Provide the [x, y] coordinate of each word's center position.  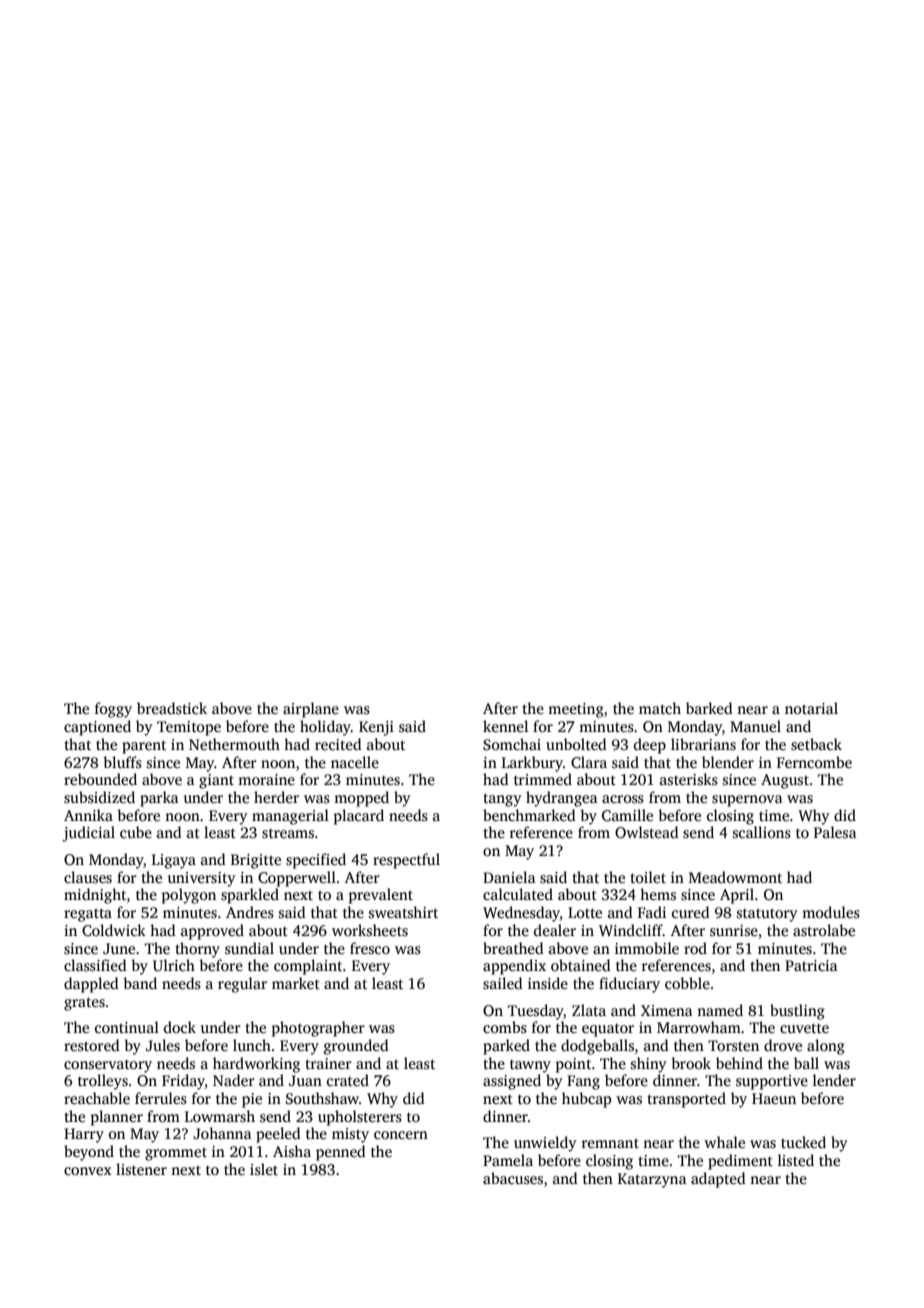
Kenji [376, 728]
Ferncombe [814, 762]
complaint [308, 967]
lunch [252, 1045]
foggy [113, 710]
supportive [772, 1082]
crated [348, 1080]
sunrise [734, 931]
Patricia [811, 965]
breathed [513, 948]
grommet [176, 1154]
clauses [88, 877]
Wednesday [521, 914]
